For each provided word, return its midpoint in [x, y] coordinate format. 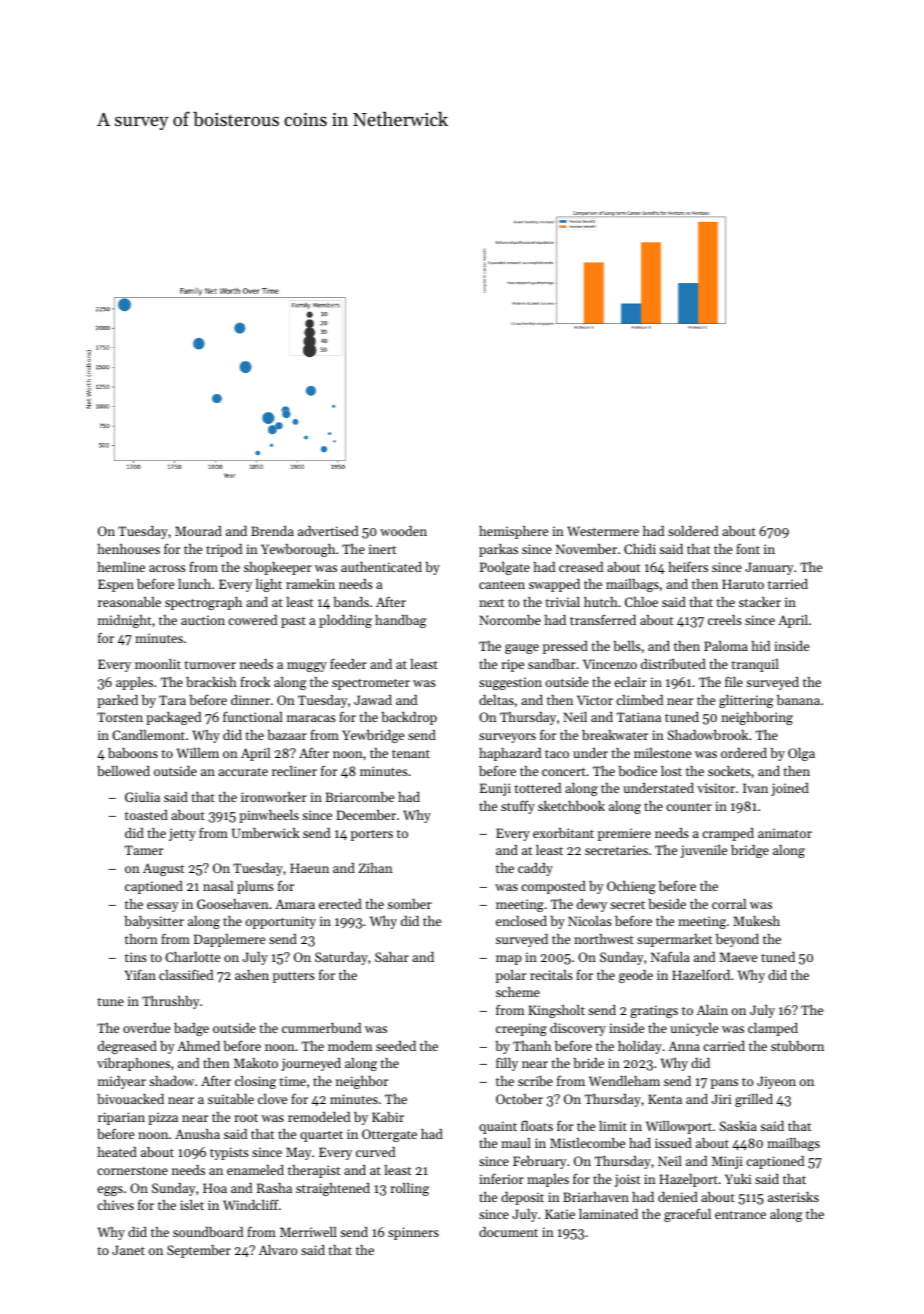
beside [667, 904]
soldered [693, 531]
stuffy [518, 807]
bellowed [123, 771]
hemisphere [513, 532]
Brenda [272, 531]
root [246, 1118]
